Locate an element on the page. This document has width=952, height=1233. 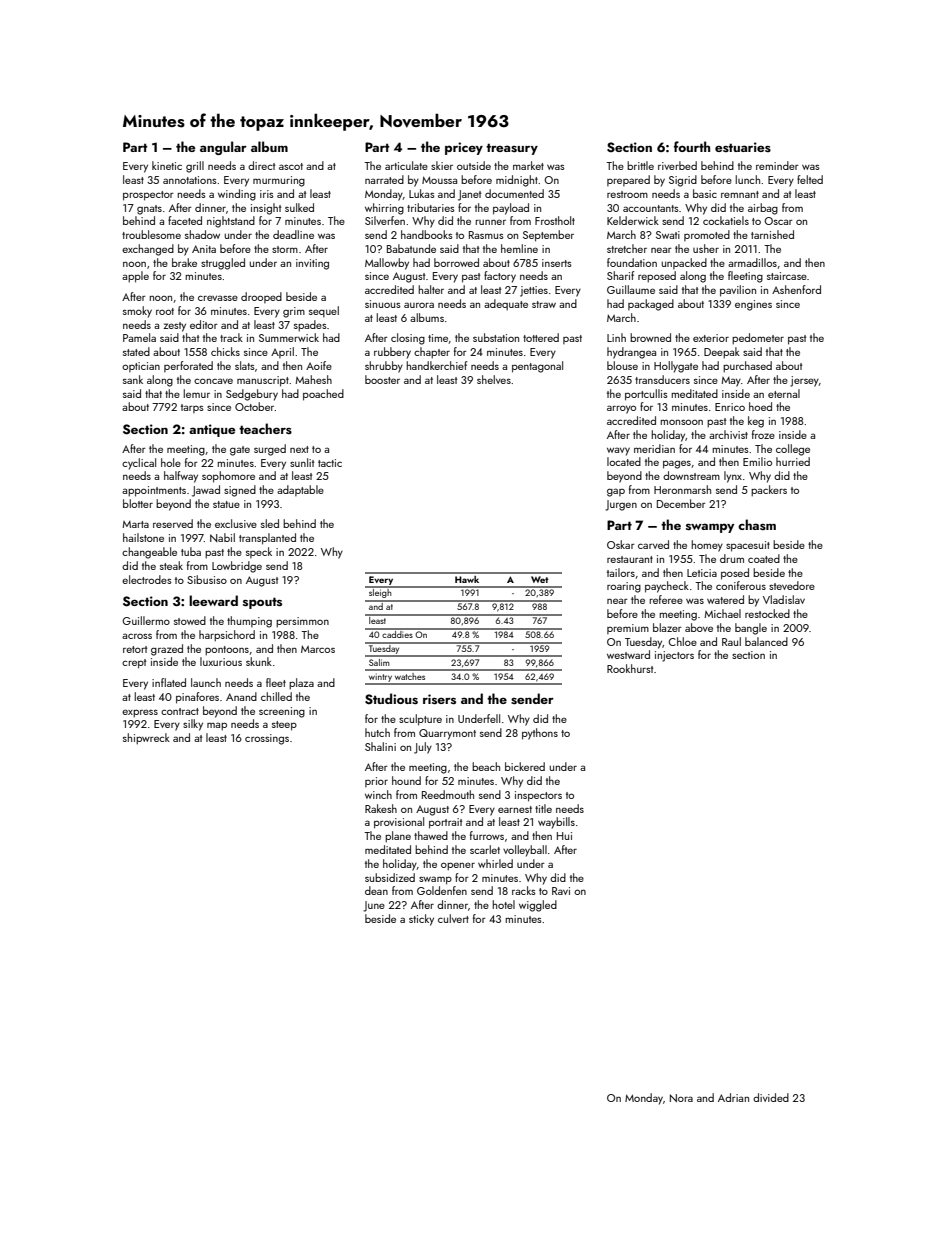
dean is located at coordinates (376, 890).
